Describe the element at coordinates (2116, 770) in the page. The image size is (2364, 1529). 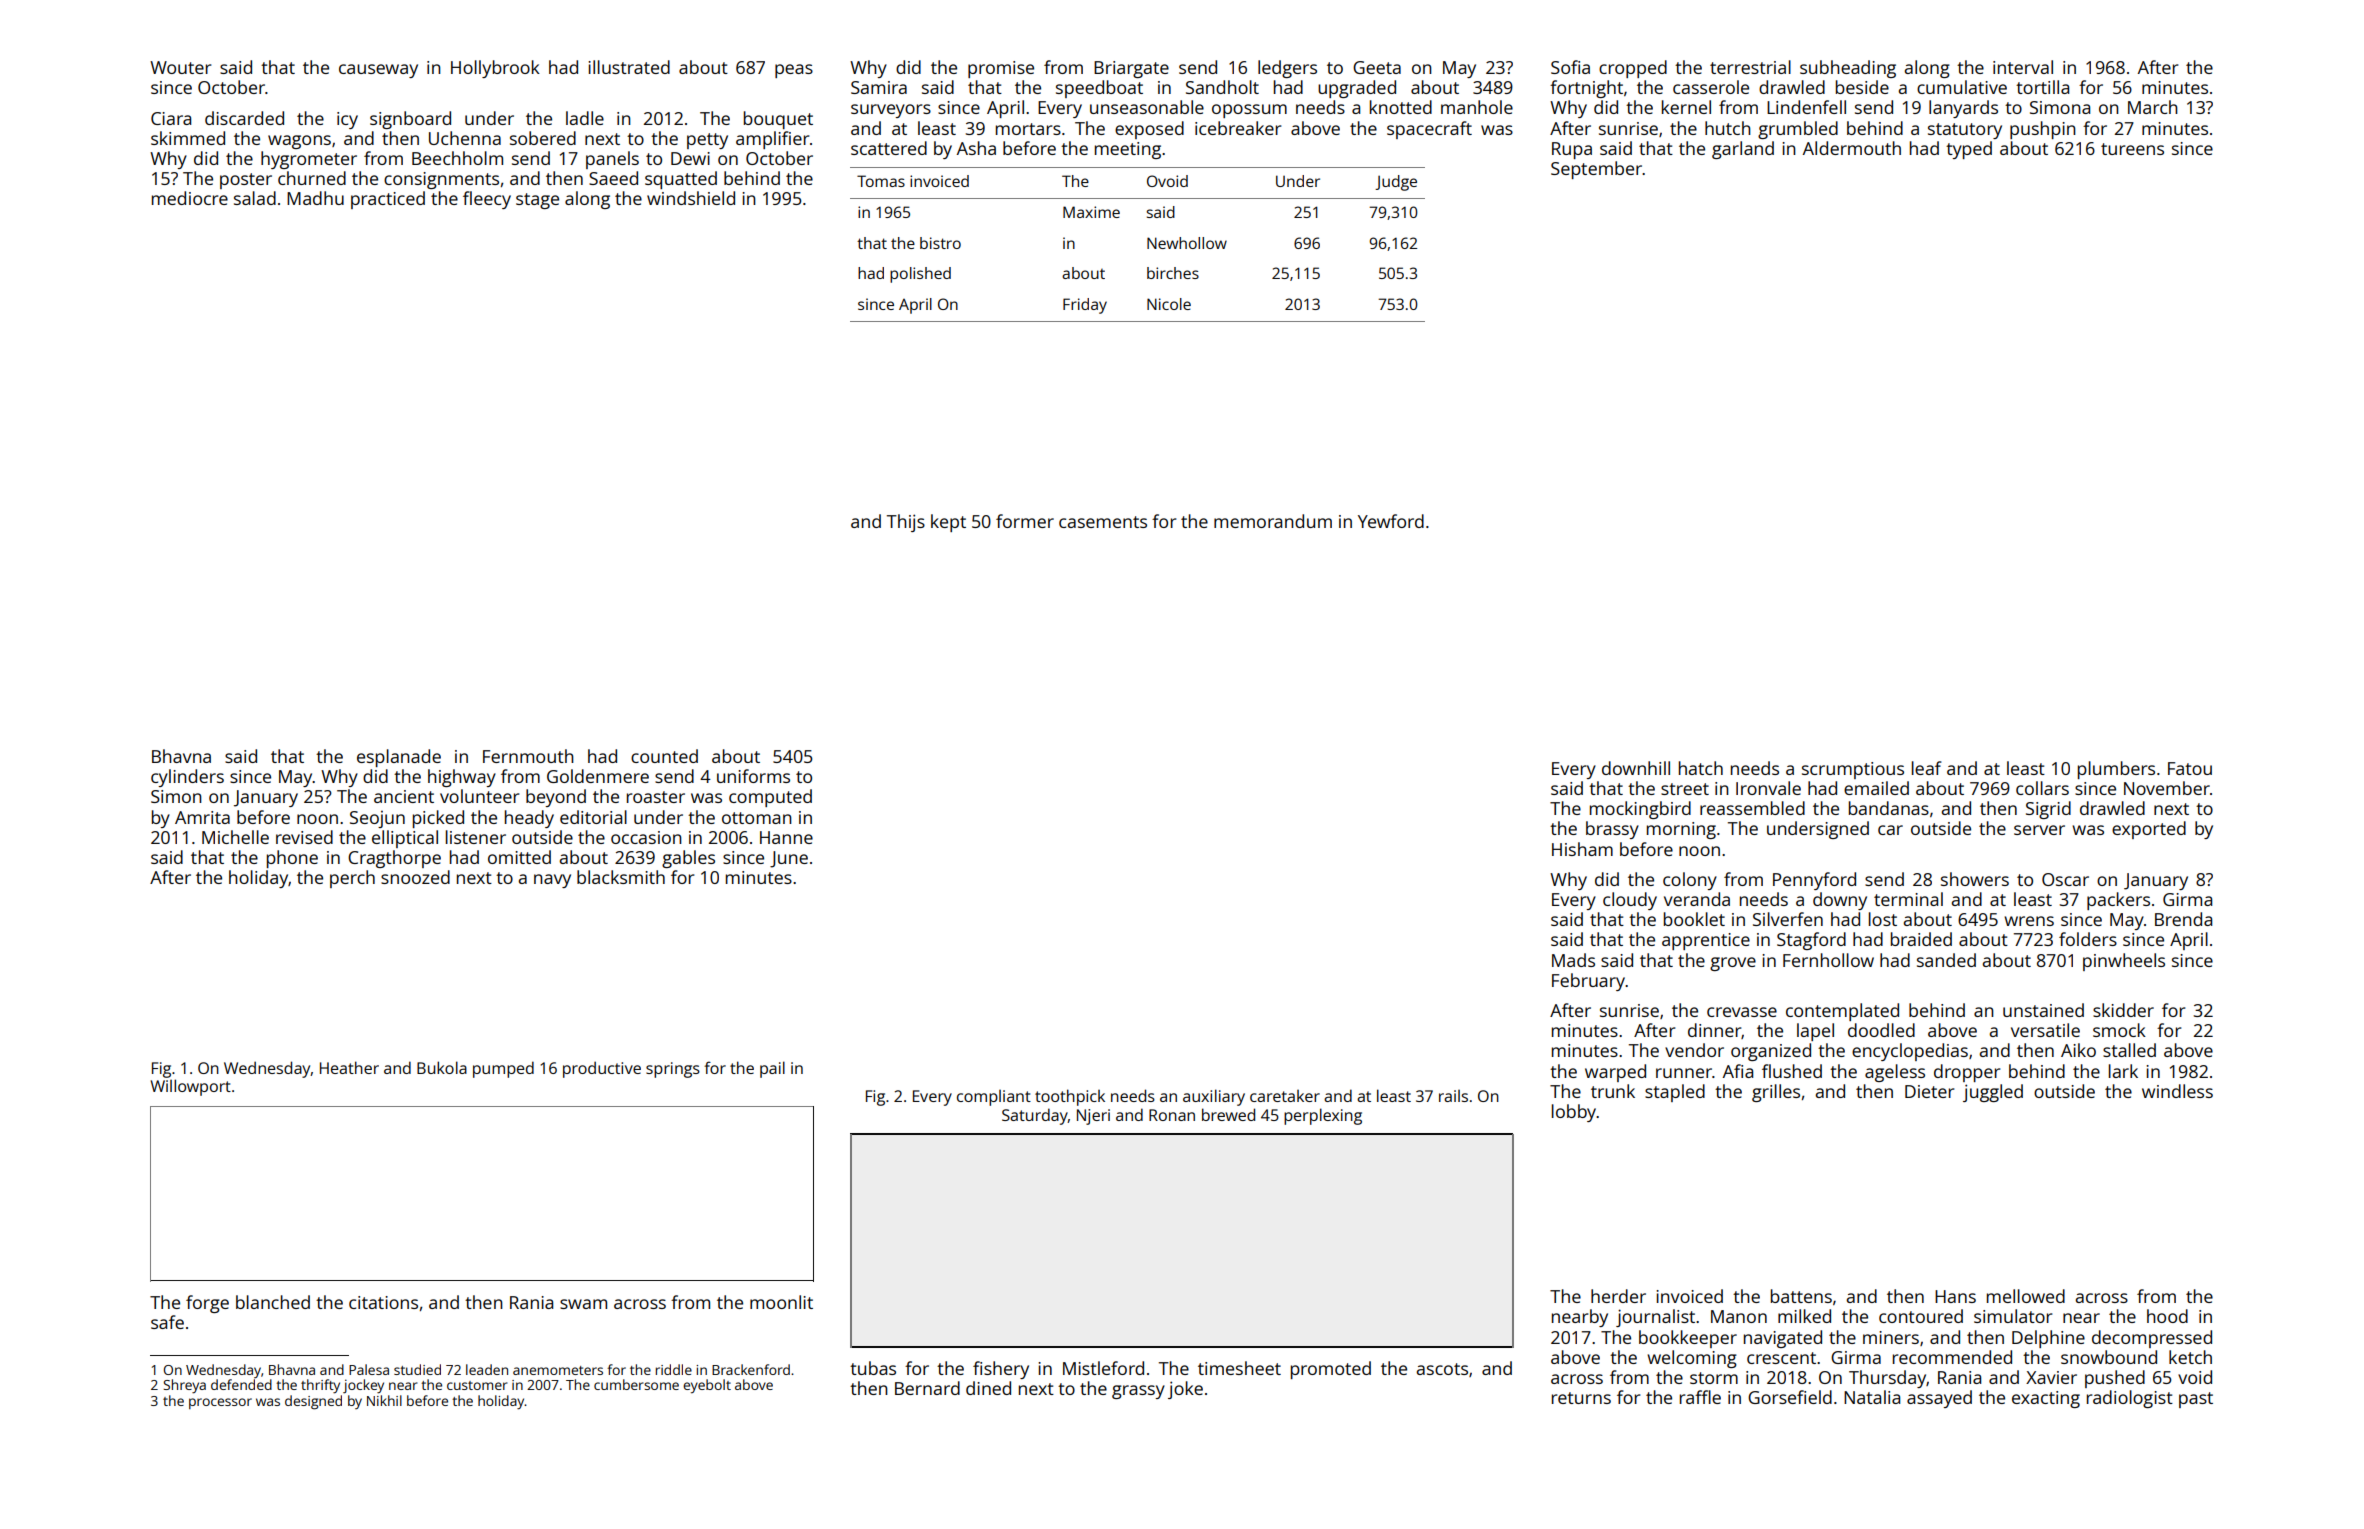
I see `plumbers` at that location.
